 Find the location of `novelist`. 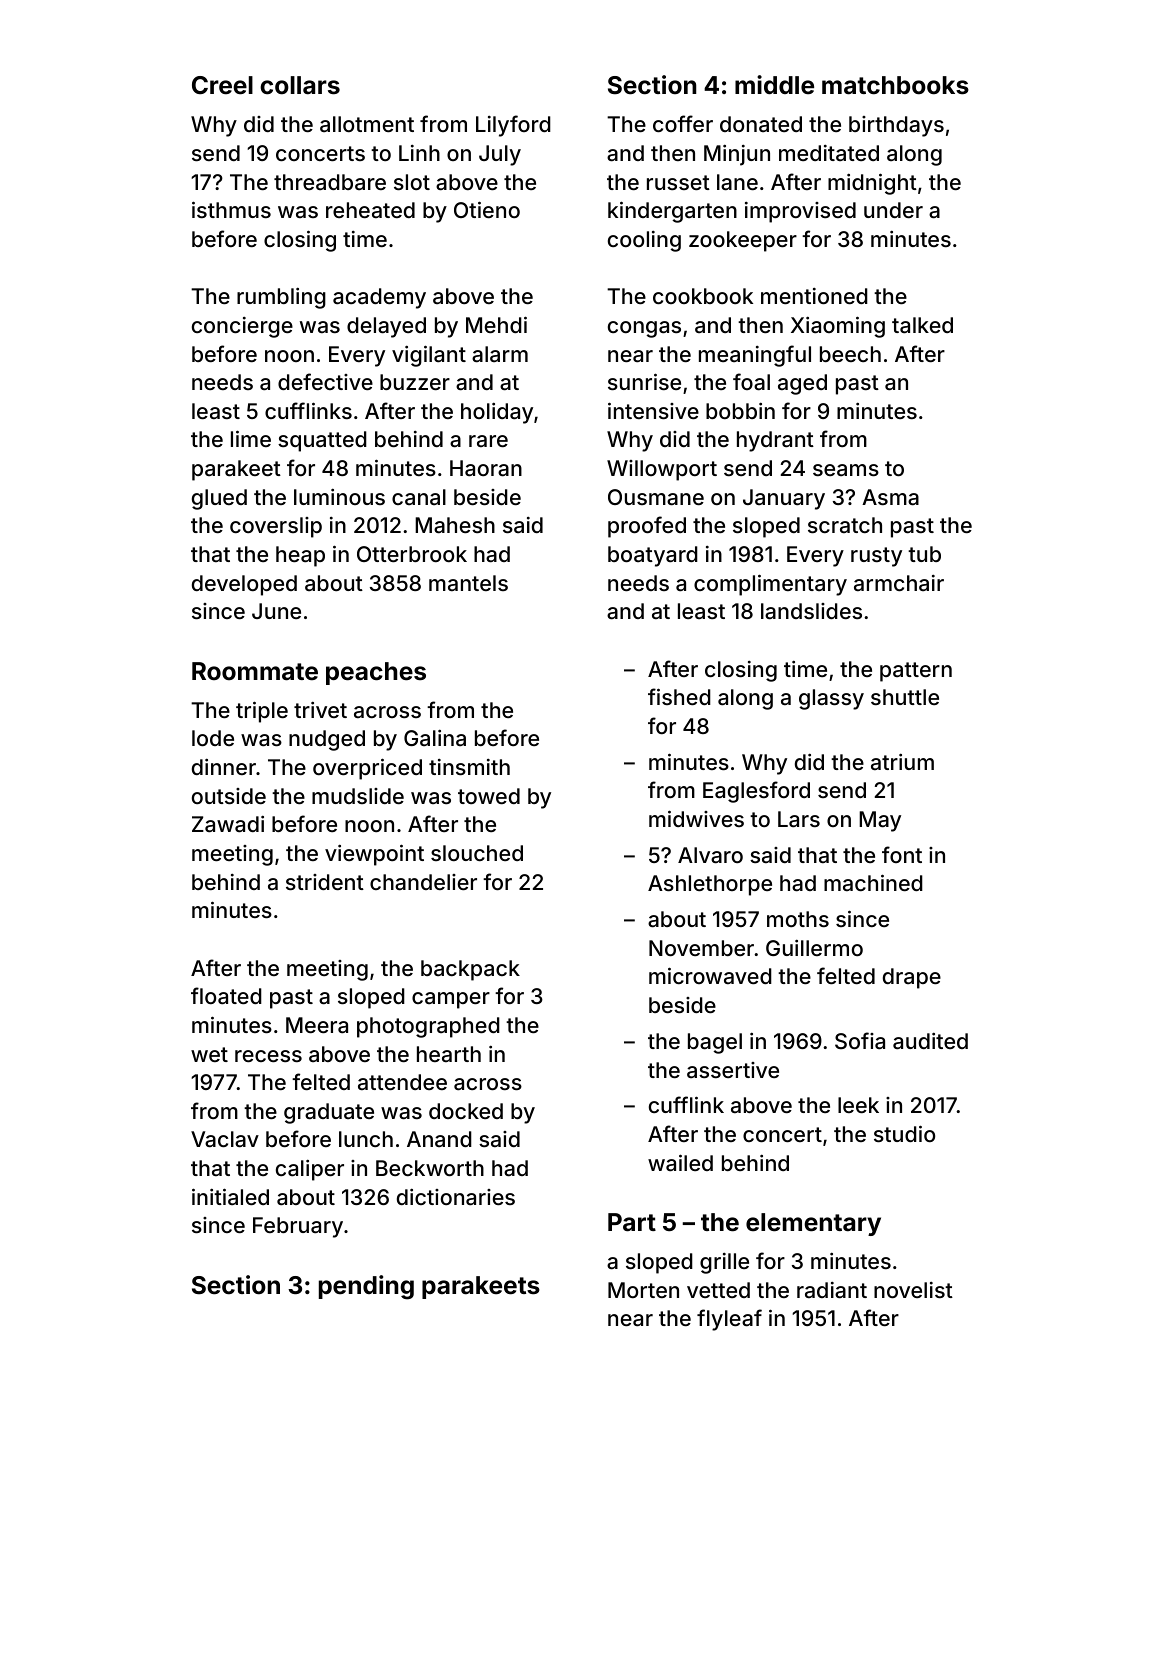

novelist is located at coordinates (913, 1290).
